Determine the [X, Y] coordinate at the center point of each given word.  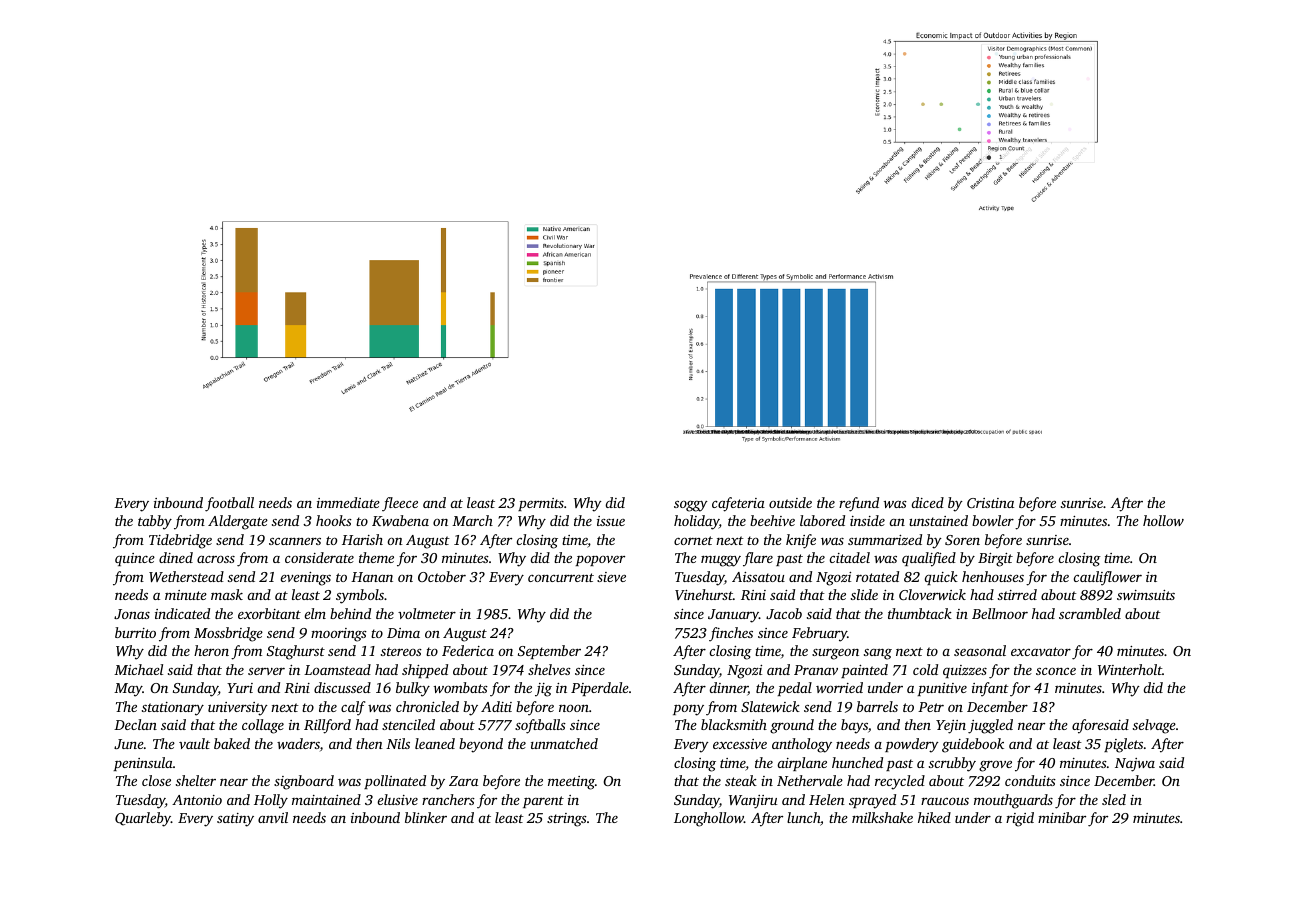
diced [928, 502]
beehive [772, 520]
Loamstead [337, 669]
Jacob [784, 613]
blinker [426, 817]
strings [567, 820]
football [229, 504]
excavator [1041, 651]
